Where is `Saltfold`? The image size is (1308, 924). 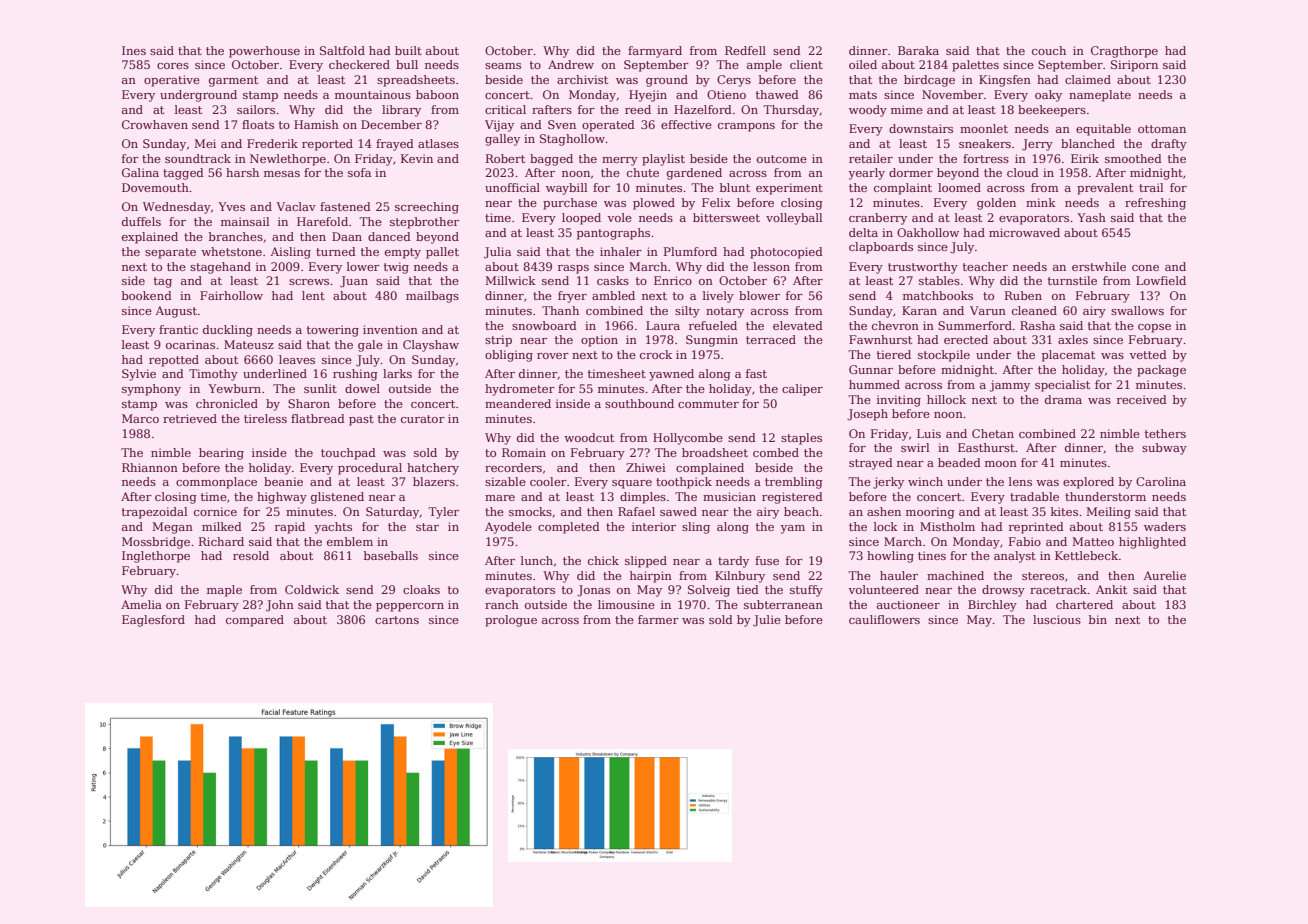 Saltfold is located at coordinates (342, 50).
